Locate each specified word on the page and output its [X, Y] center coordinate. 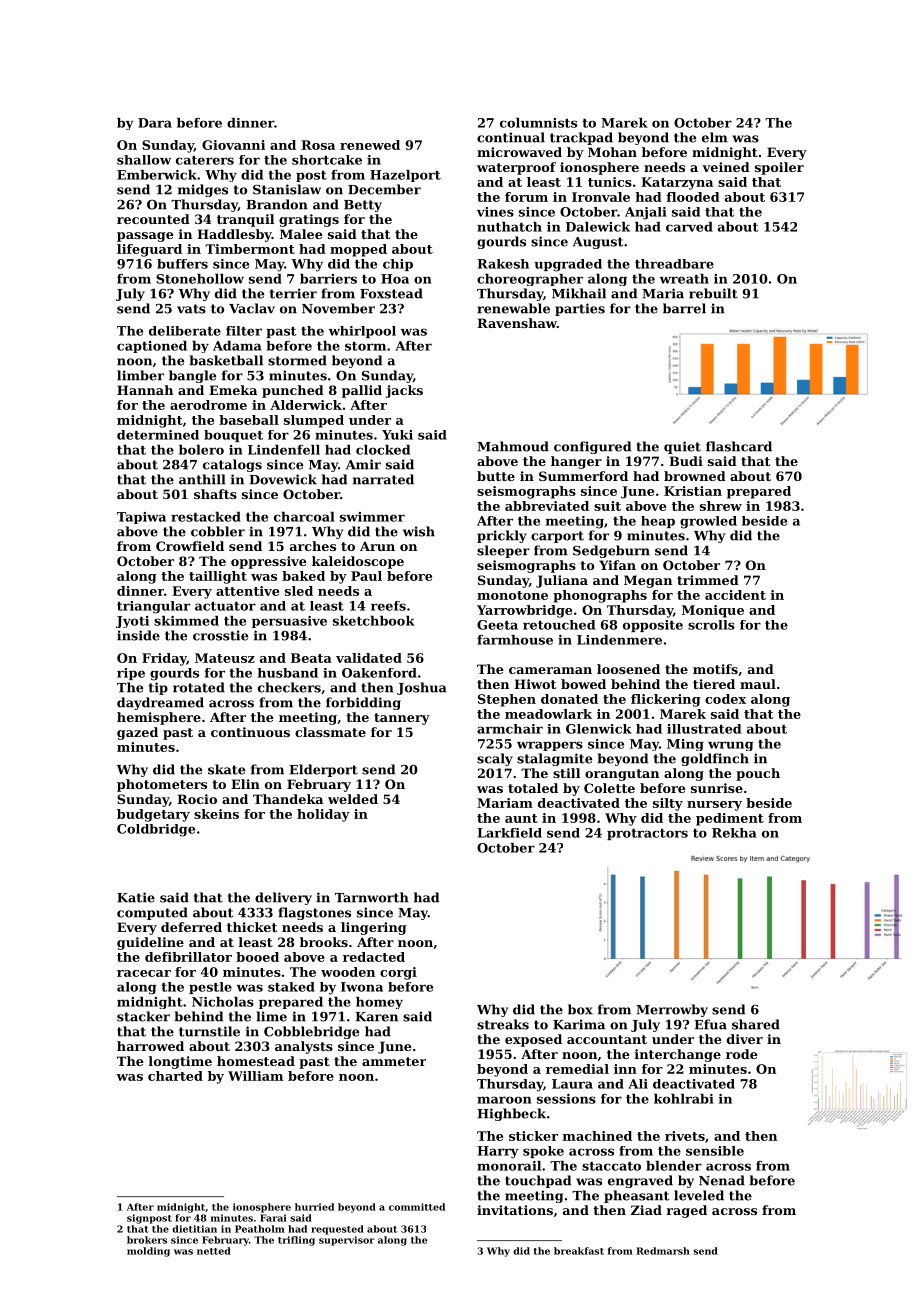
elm [715, 137]
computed [152, 913]
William [255, 1076]
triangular [153, 607]
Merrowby [672, 1010]
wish [419, 531]
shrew [721, 506]
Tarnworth [372, 897]
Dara [155, 123]
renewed [370, 145]
